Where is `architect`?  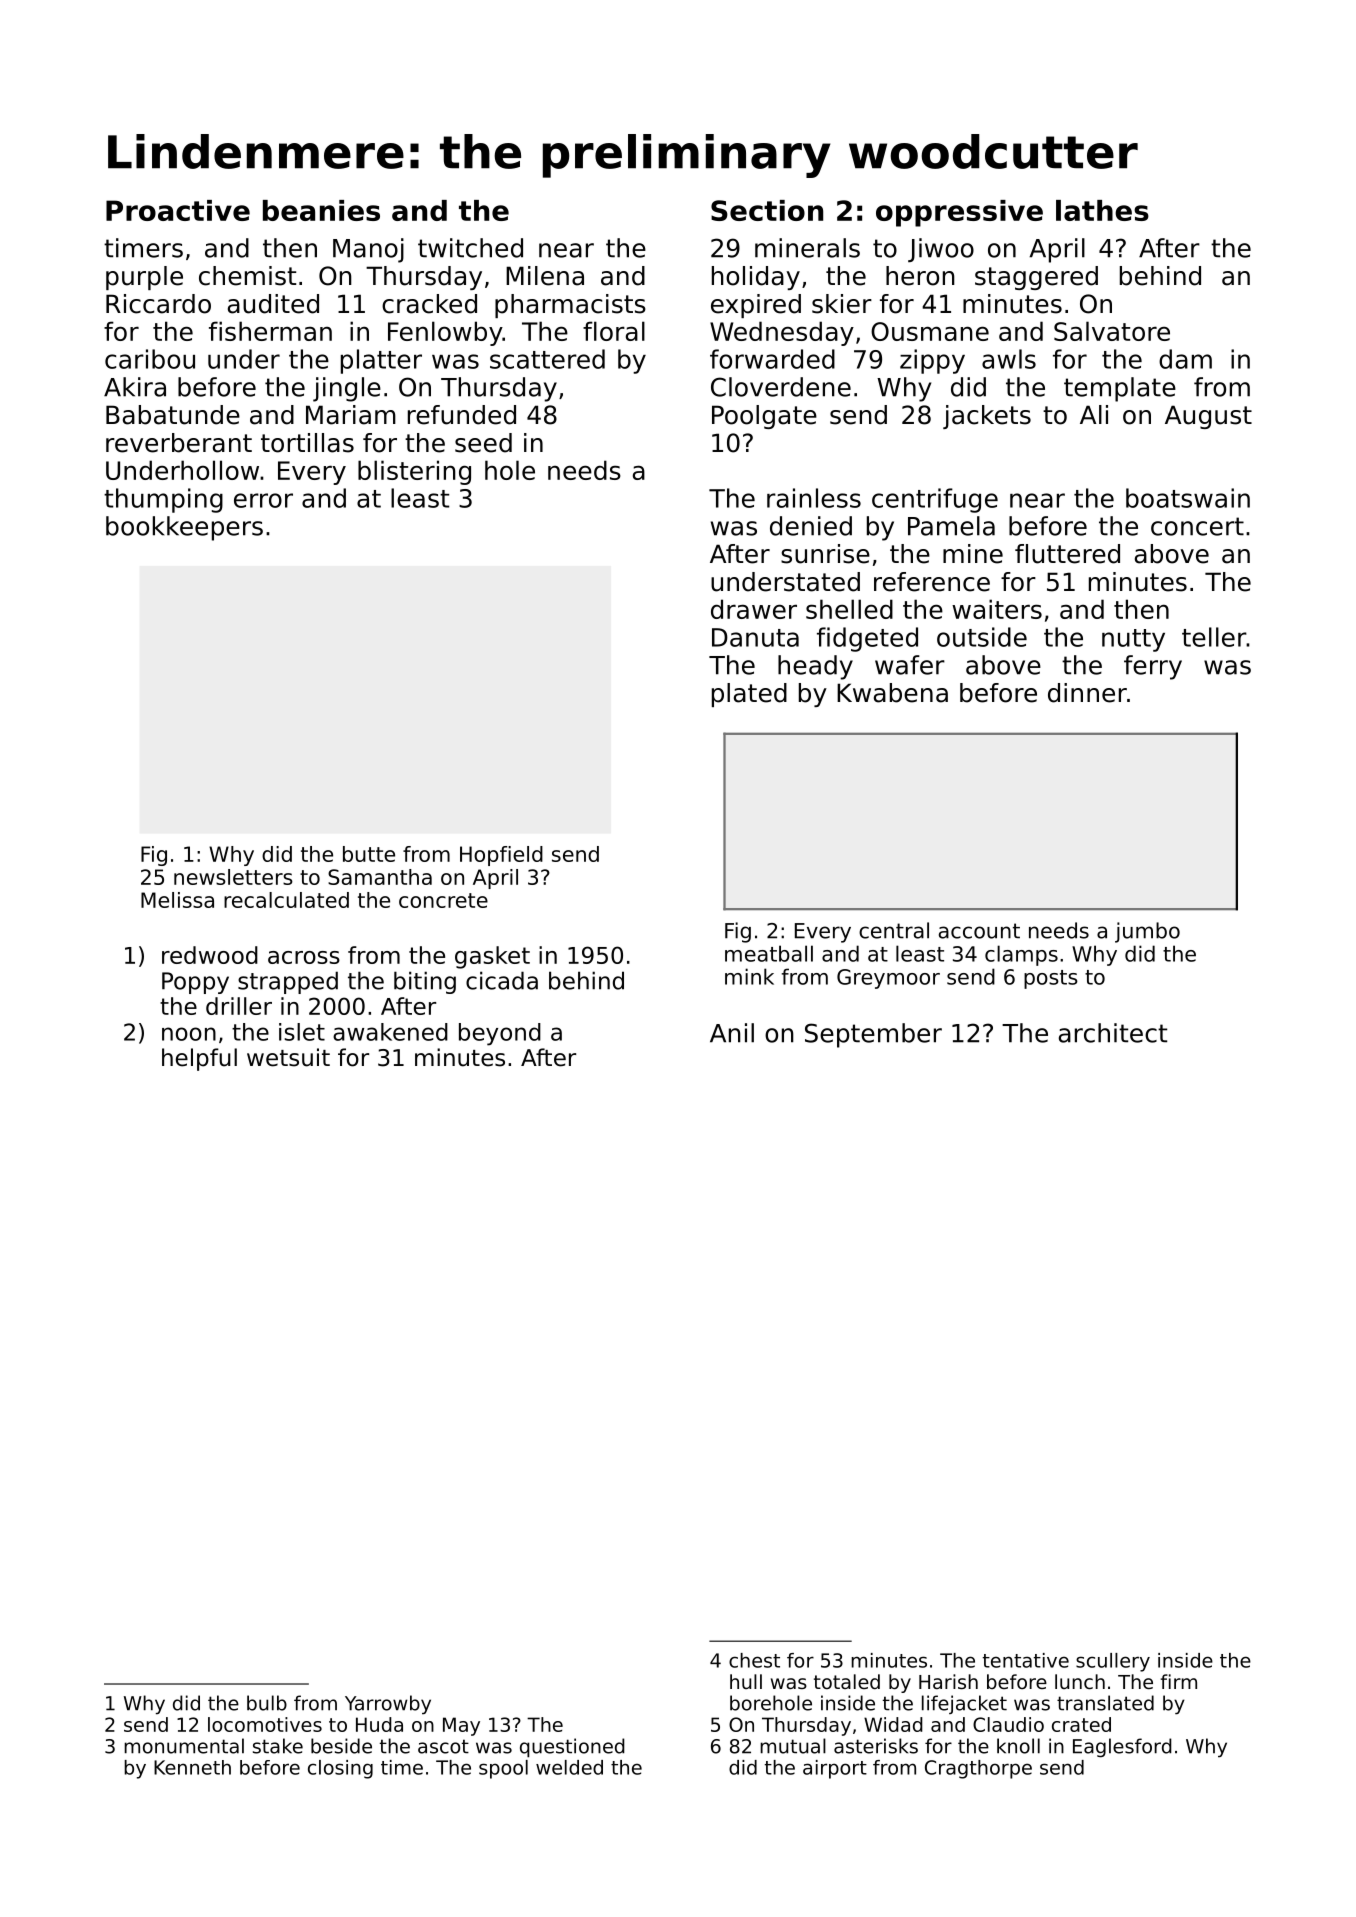 architect is located at coordinates (1113, 1033).
